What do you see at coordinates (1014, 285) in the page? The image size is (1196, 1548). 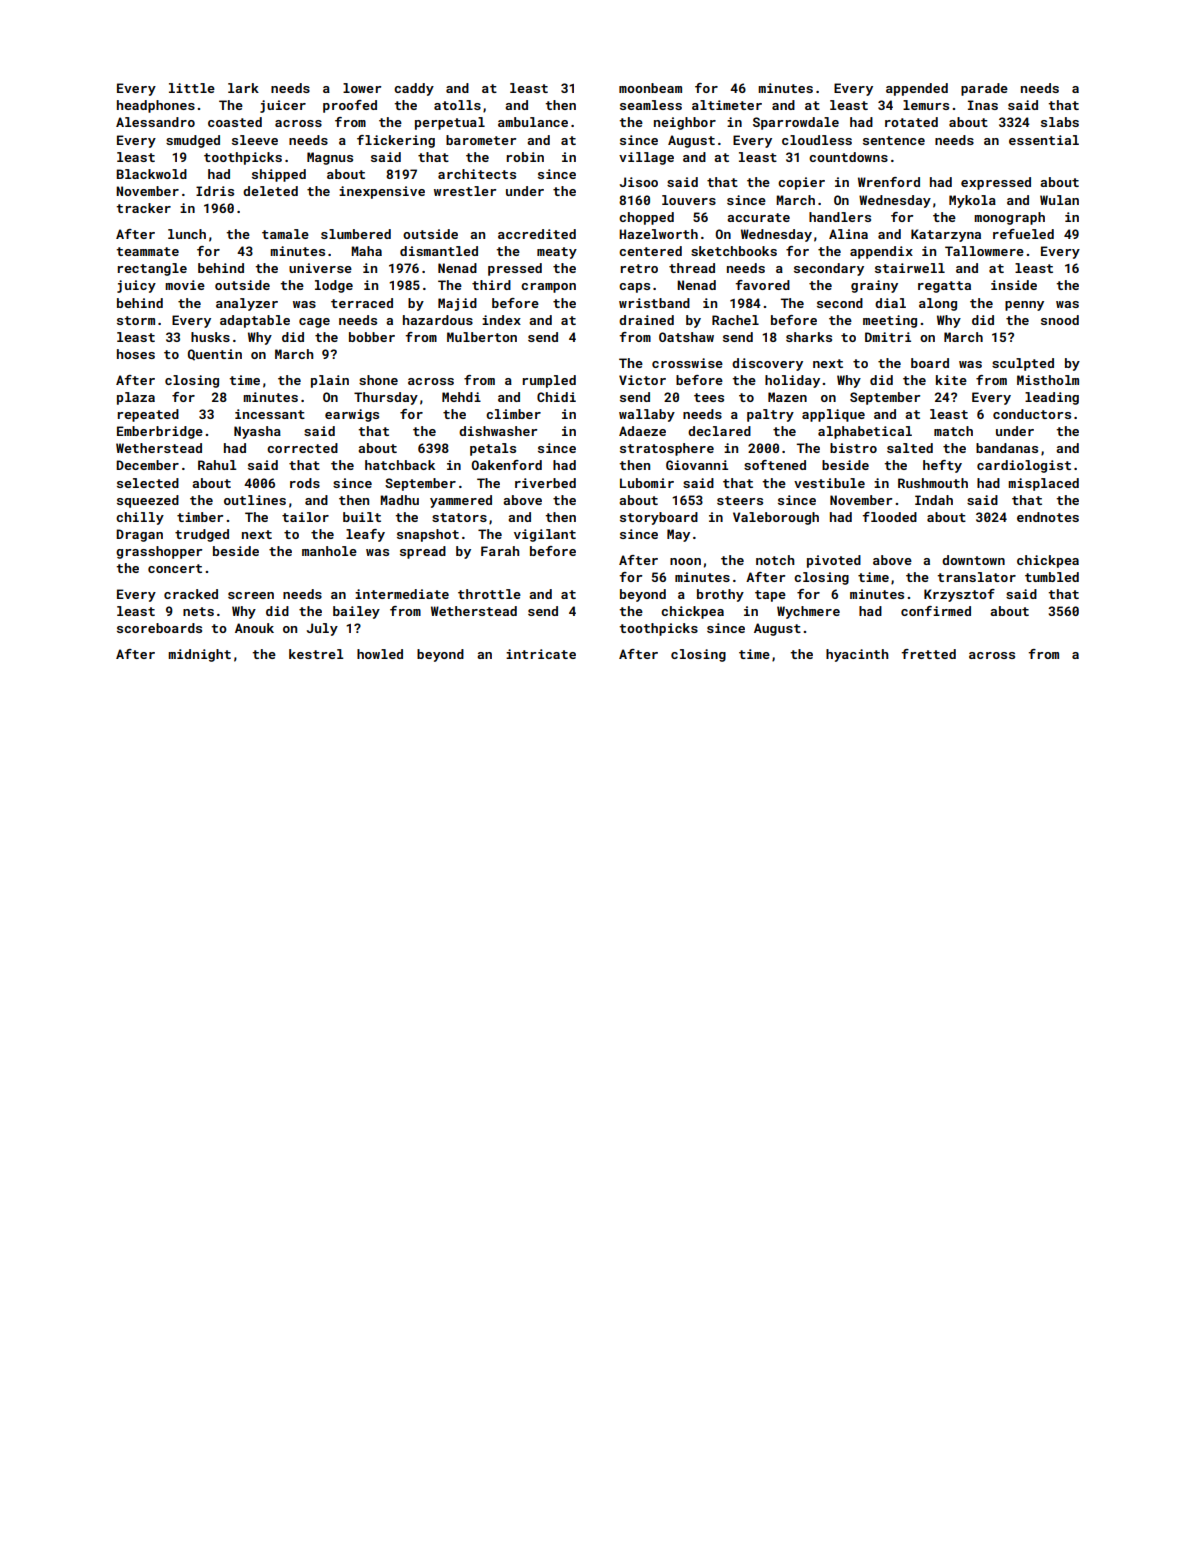 I see `inside` at bounding box center [1014, 285].
